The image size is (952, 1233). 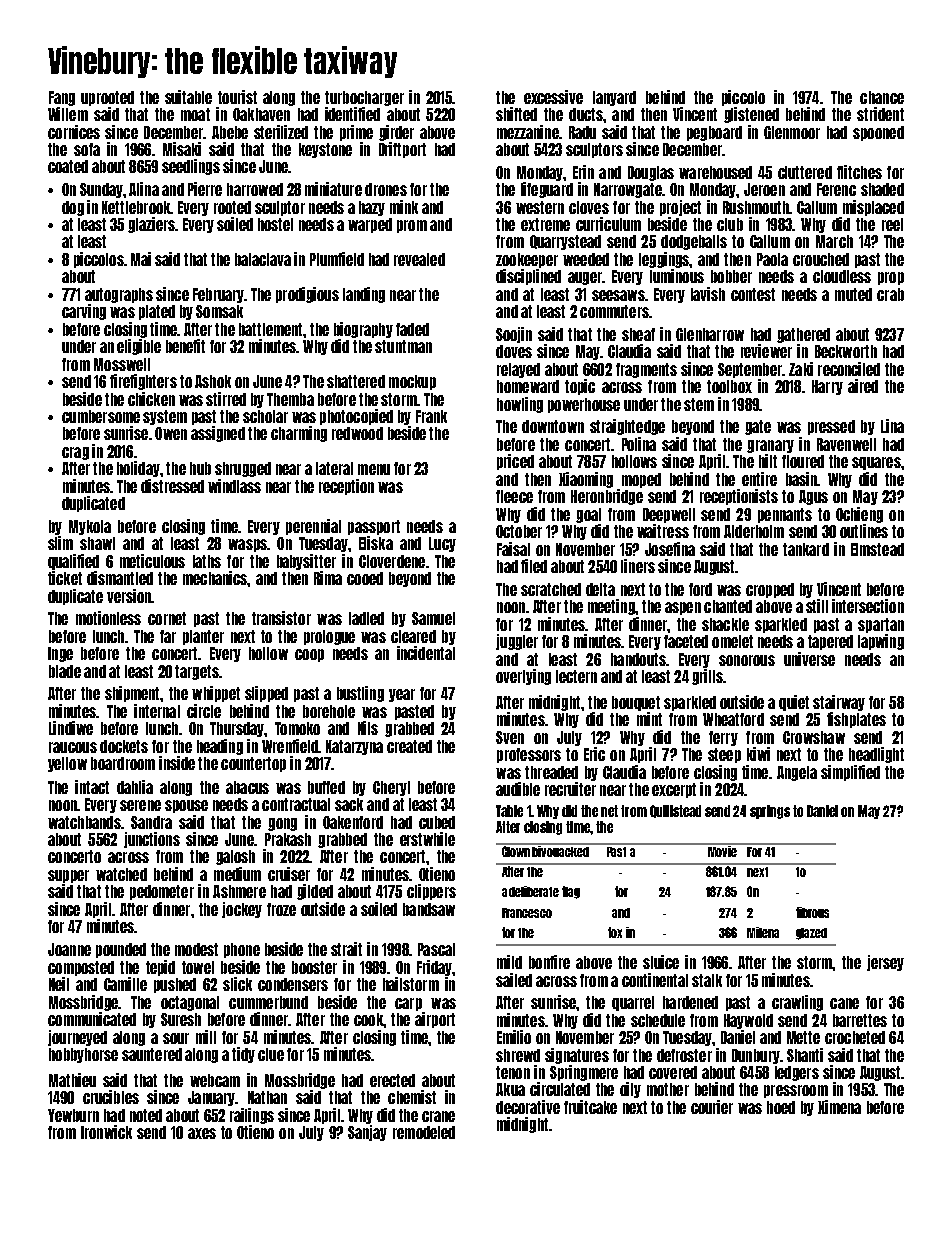 What do you see at coordinates (419, 259) in the screenshot?
I see `revealed` at bounding box center [419, 259].
